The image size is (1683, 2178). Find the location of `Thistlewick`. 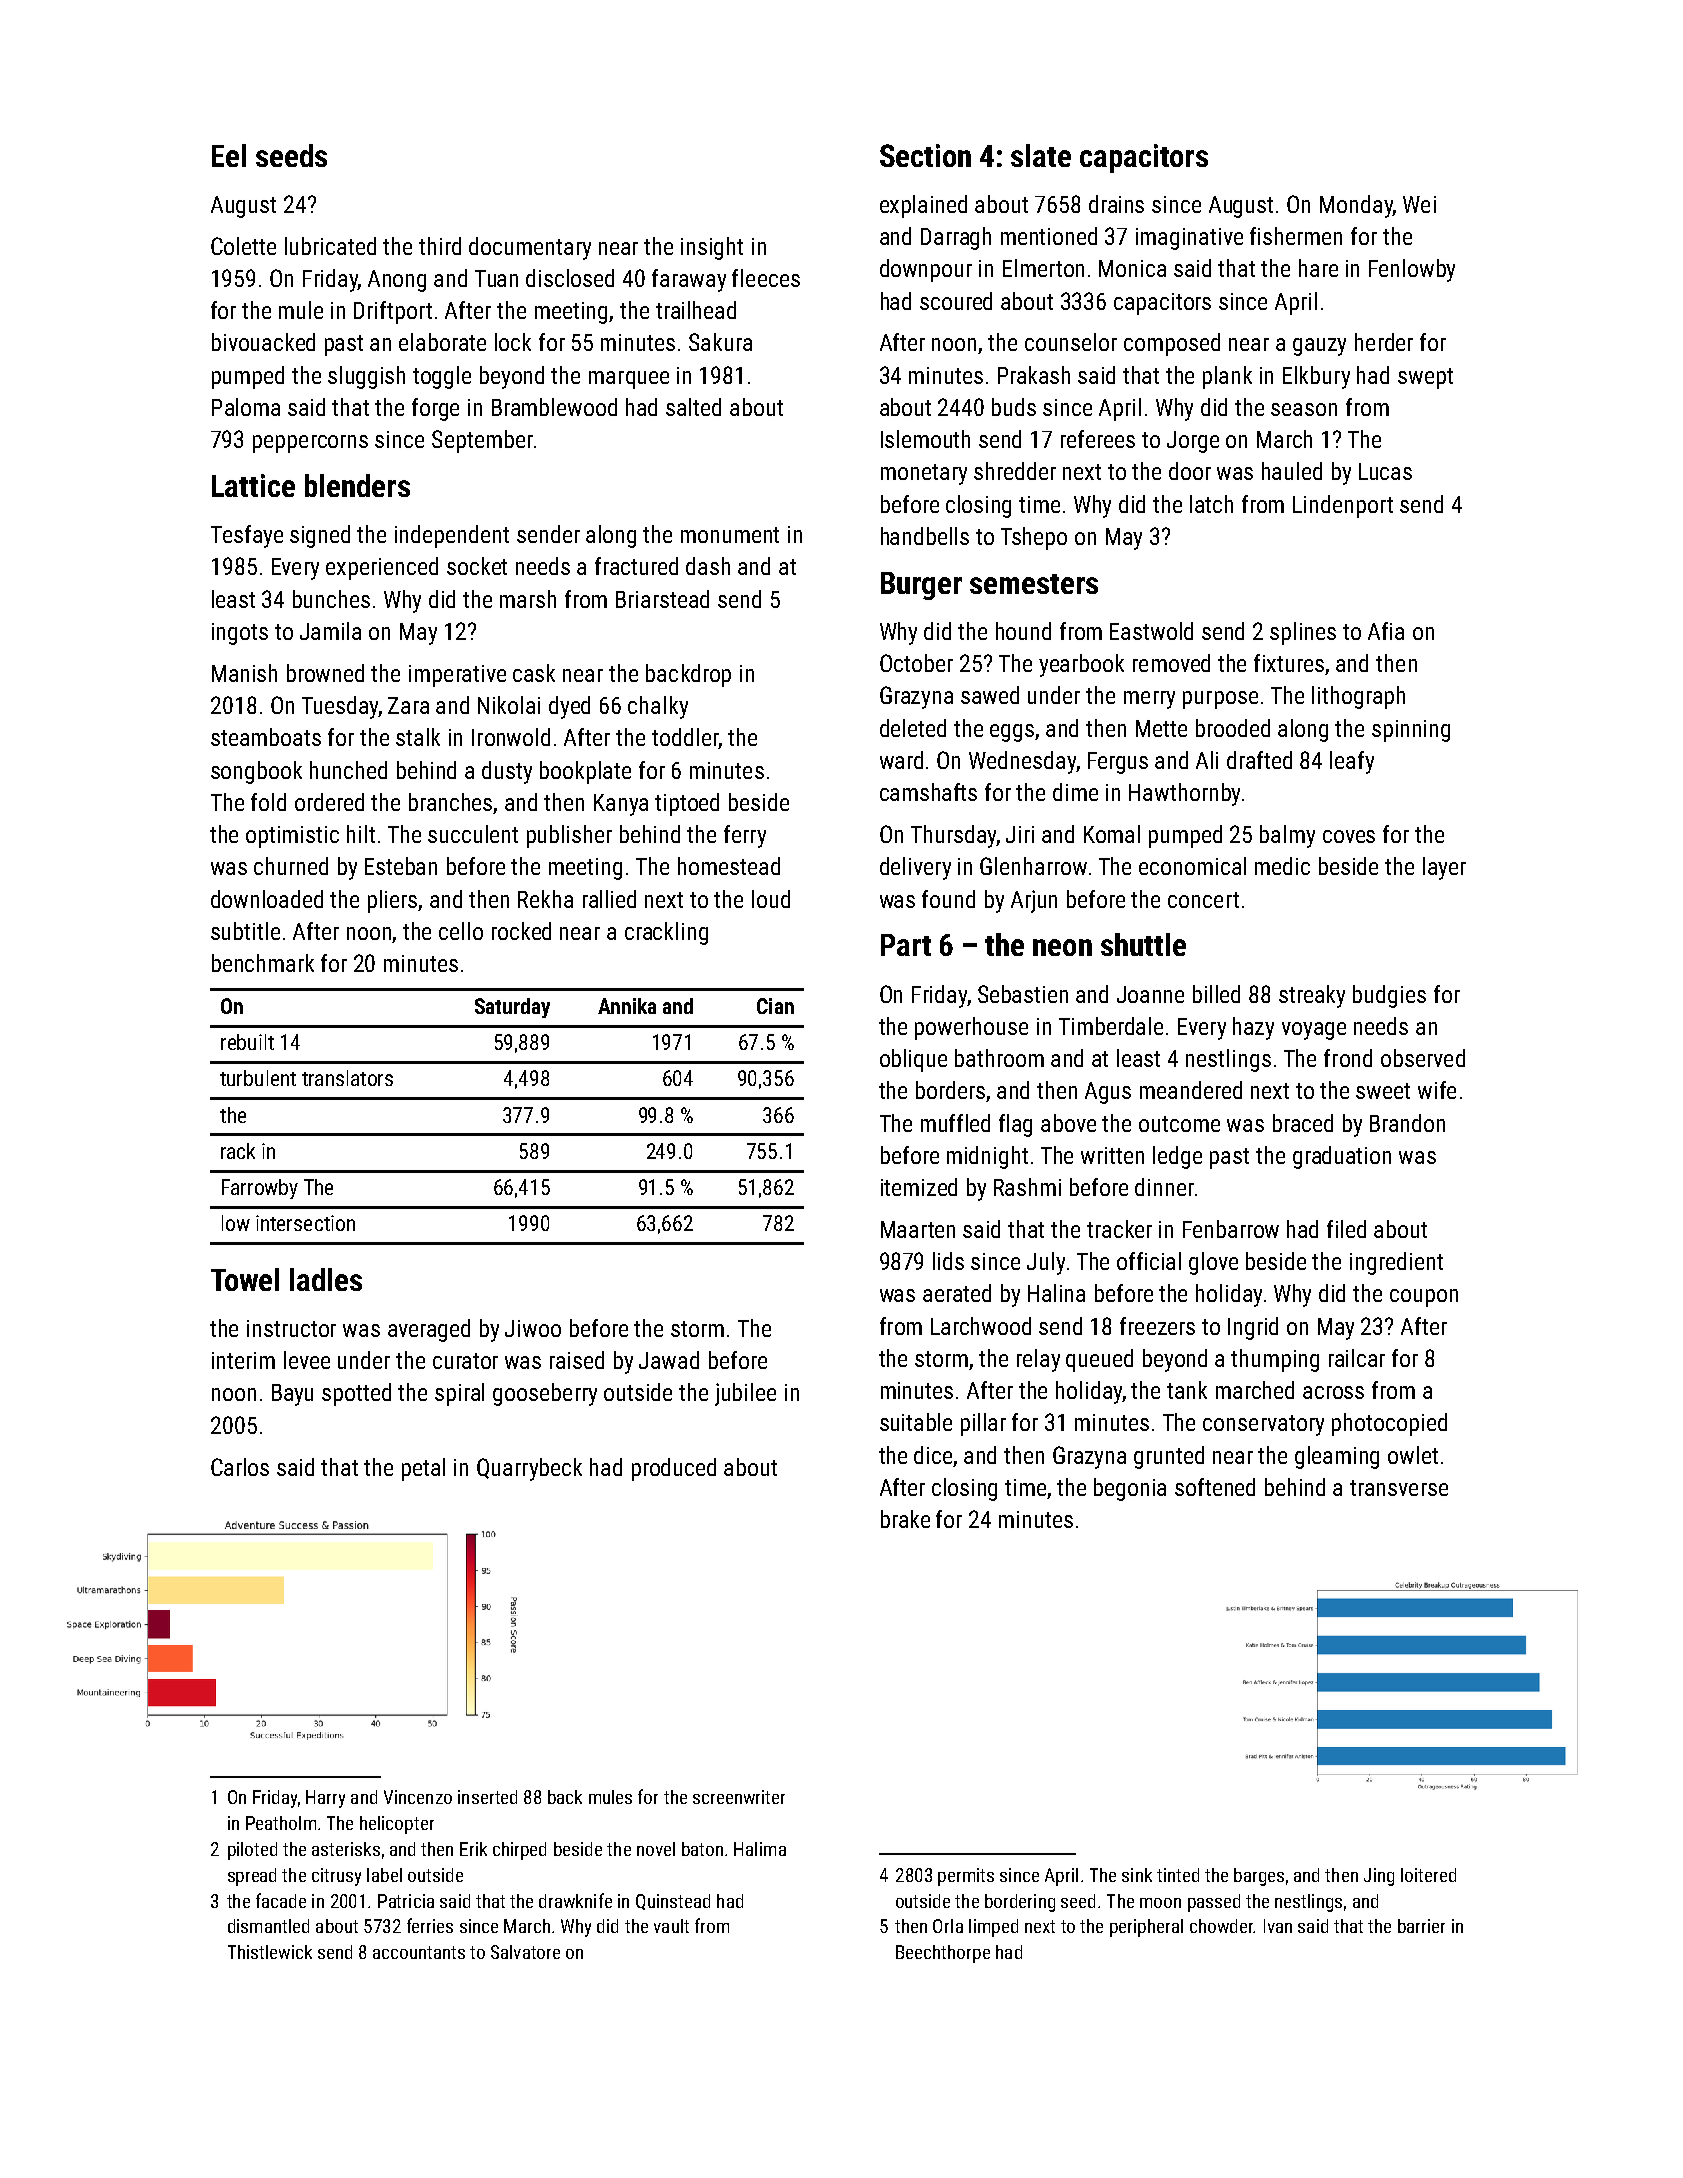

Thistlewick is located at coordinates (270, 1952).
